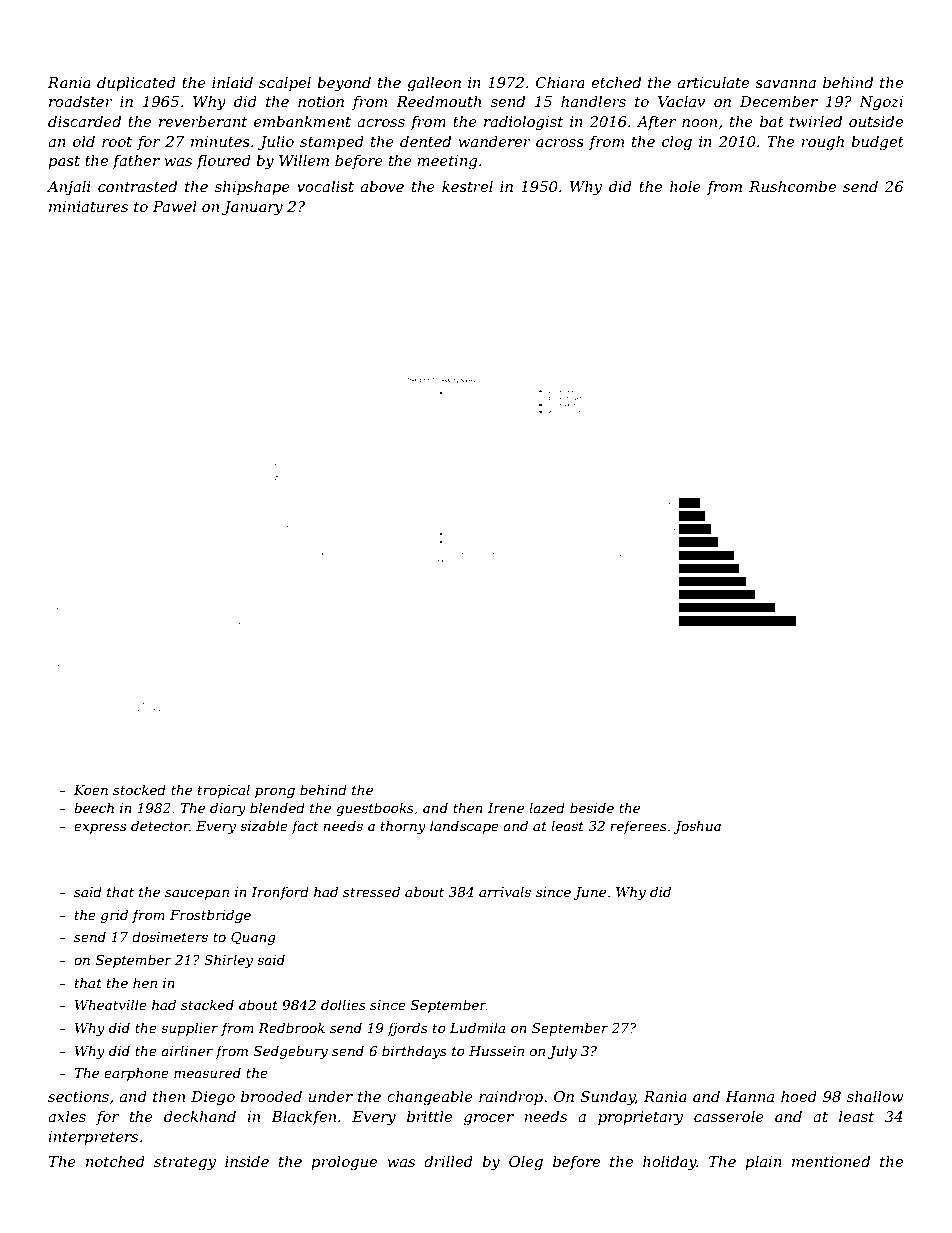  Describe the element at coordinates (275, 792) in the image. I see `prong` at that location.
